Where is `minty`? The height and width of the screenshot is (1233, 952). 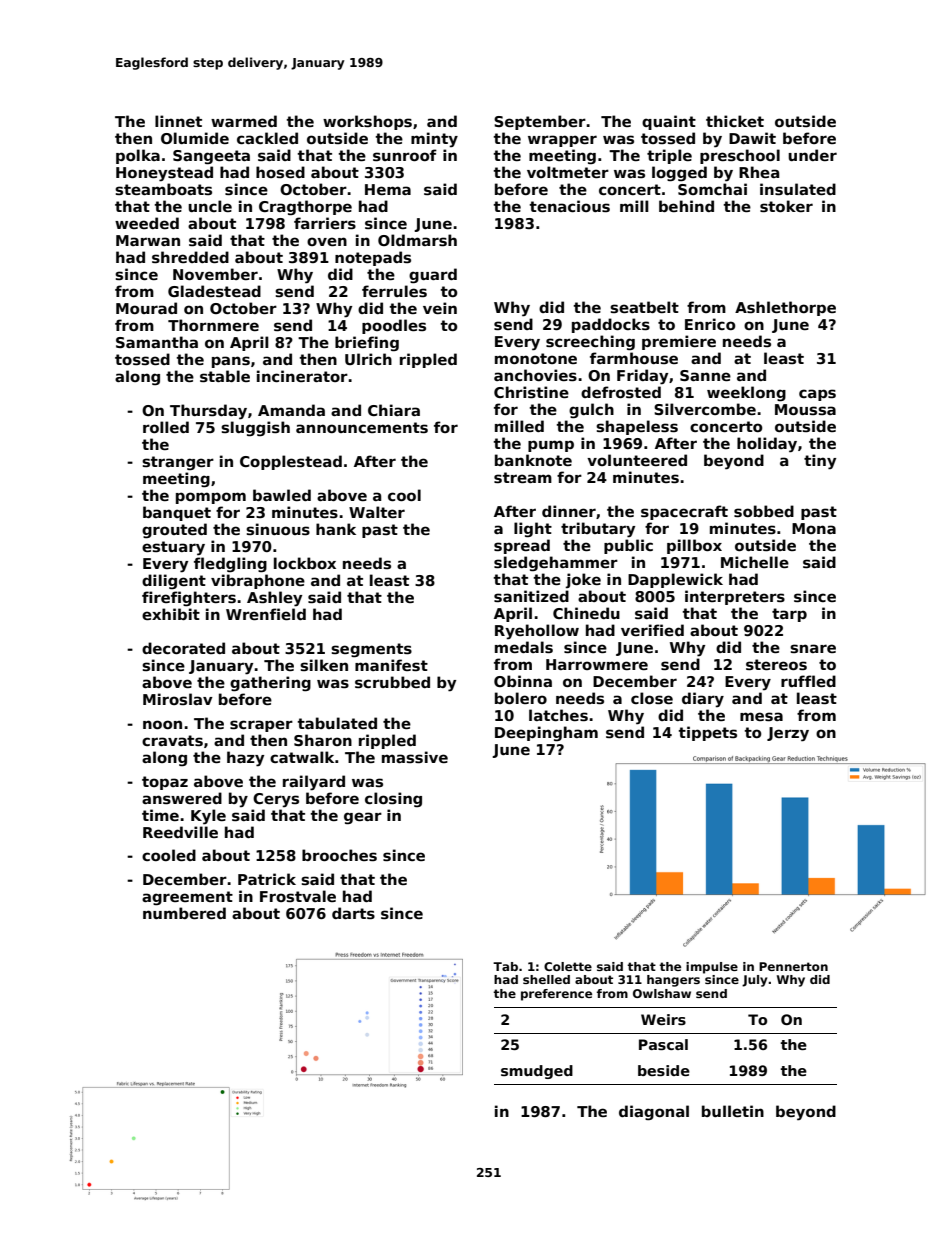
minty is located at coordinates (434, 139).
